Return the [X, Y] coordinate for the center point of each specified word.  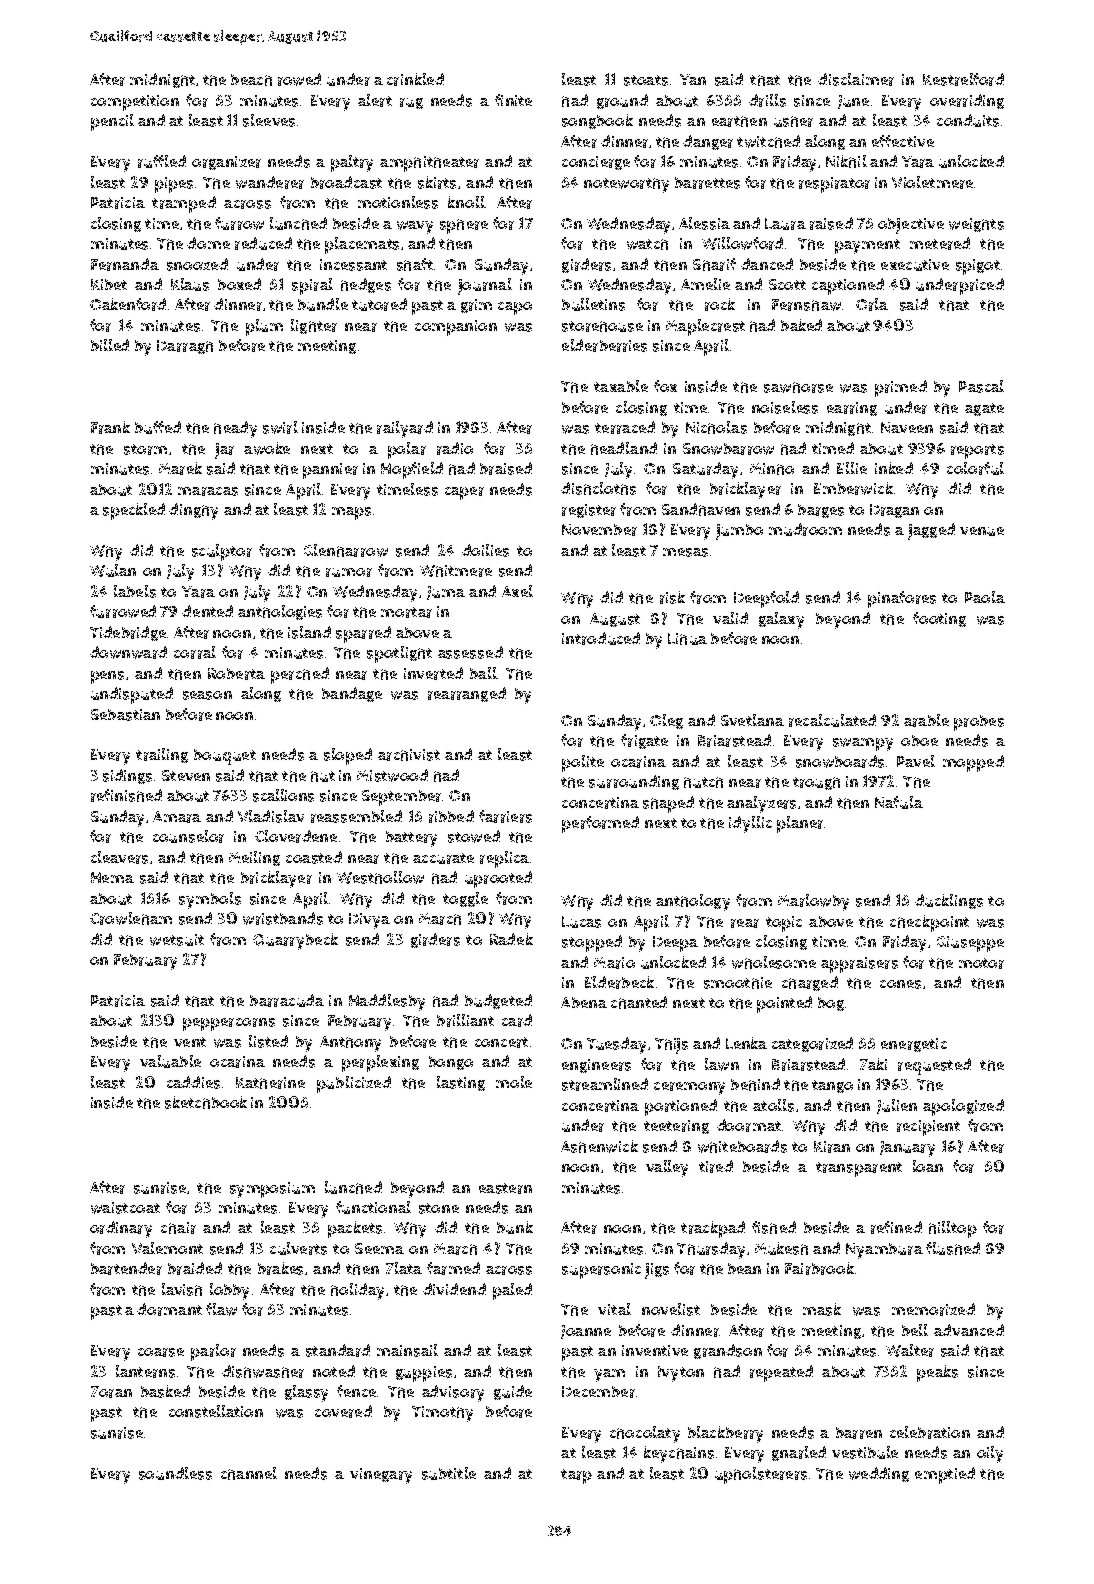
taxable [621, 386]
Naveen [907, 427]
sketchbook [206, 1102]
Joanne [586, 1332]
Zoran [111, 1392]
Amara [177, 817]
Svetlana [752, 720]
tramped [184, 204]
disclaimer [856, 79]
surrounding [634, 782]
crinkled [415, 79]
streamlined [605, 1084]
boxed [239, 284]
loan [928, 1166]
